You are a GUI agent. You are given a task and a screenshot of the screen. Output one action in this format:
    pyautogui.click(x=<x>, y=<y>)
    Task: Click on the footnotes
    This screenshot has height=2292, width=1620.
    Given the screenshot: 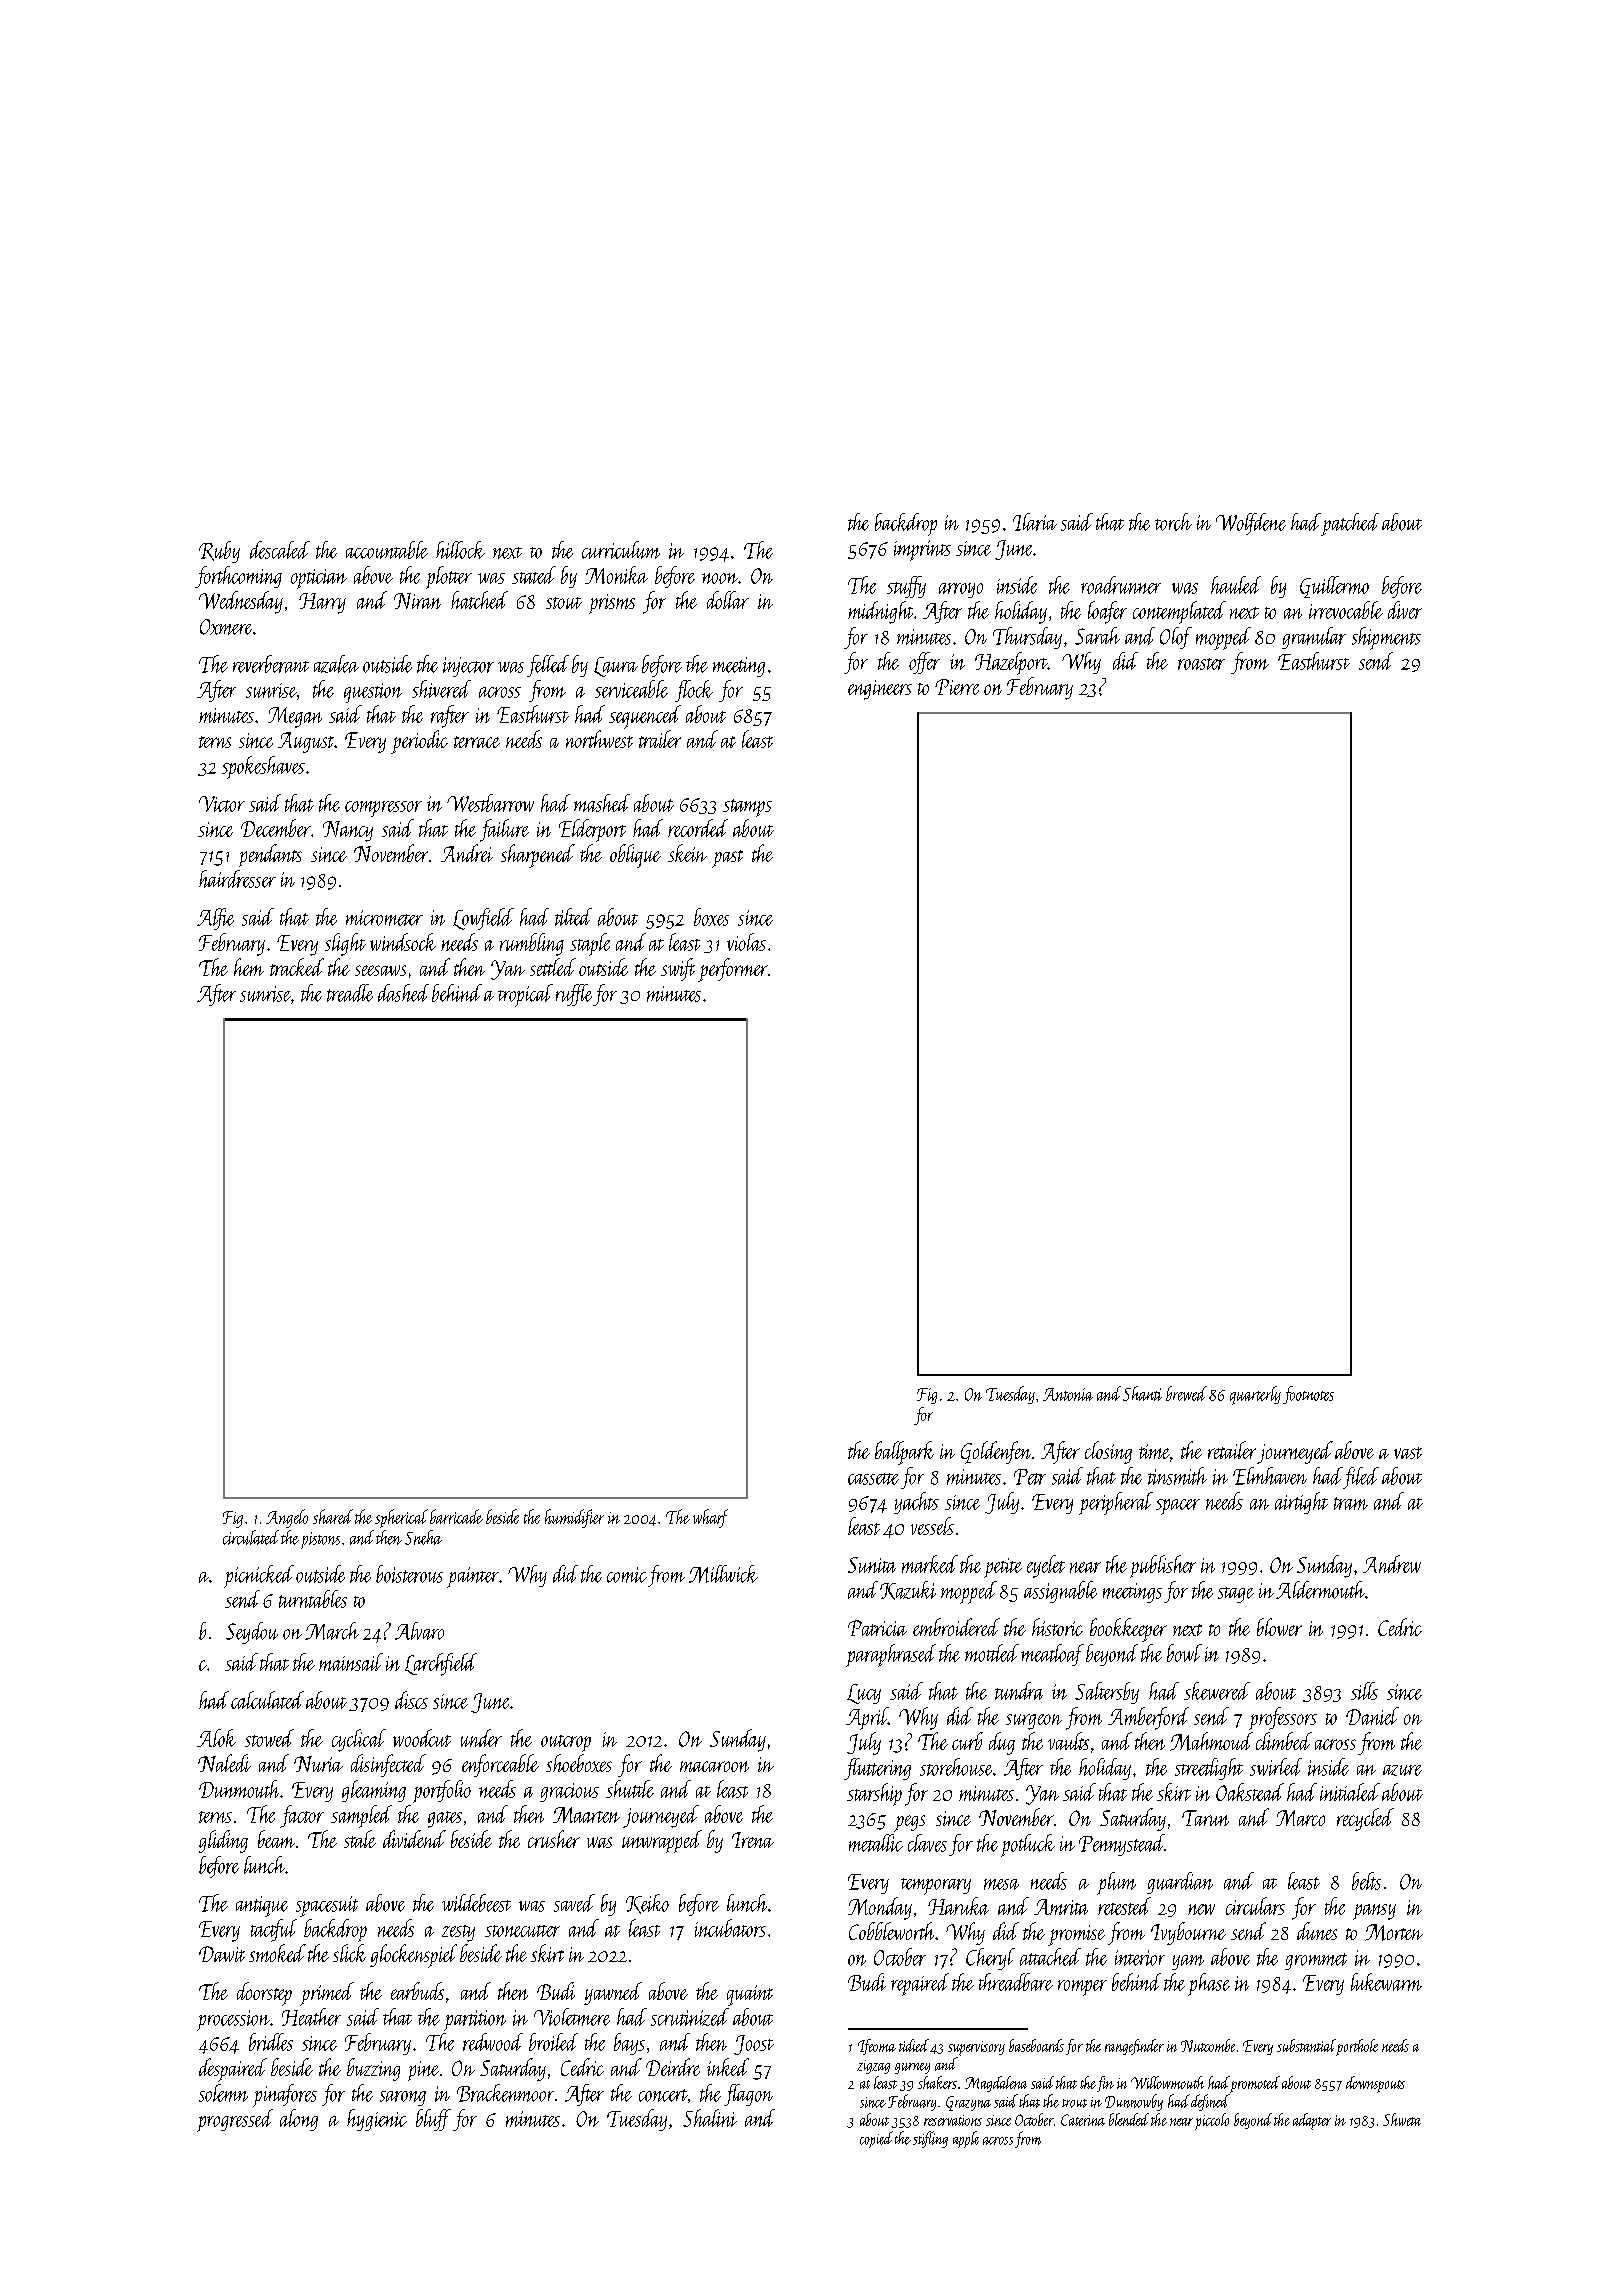 What is the action you would take?
    pyautogui.click(x=1308, y=1395)
